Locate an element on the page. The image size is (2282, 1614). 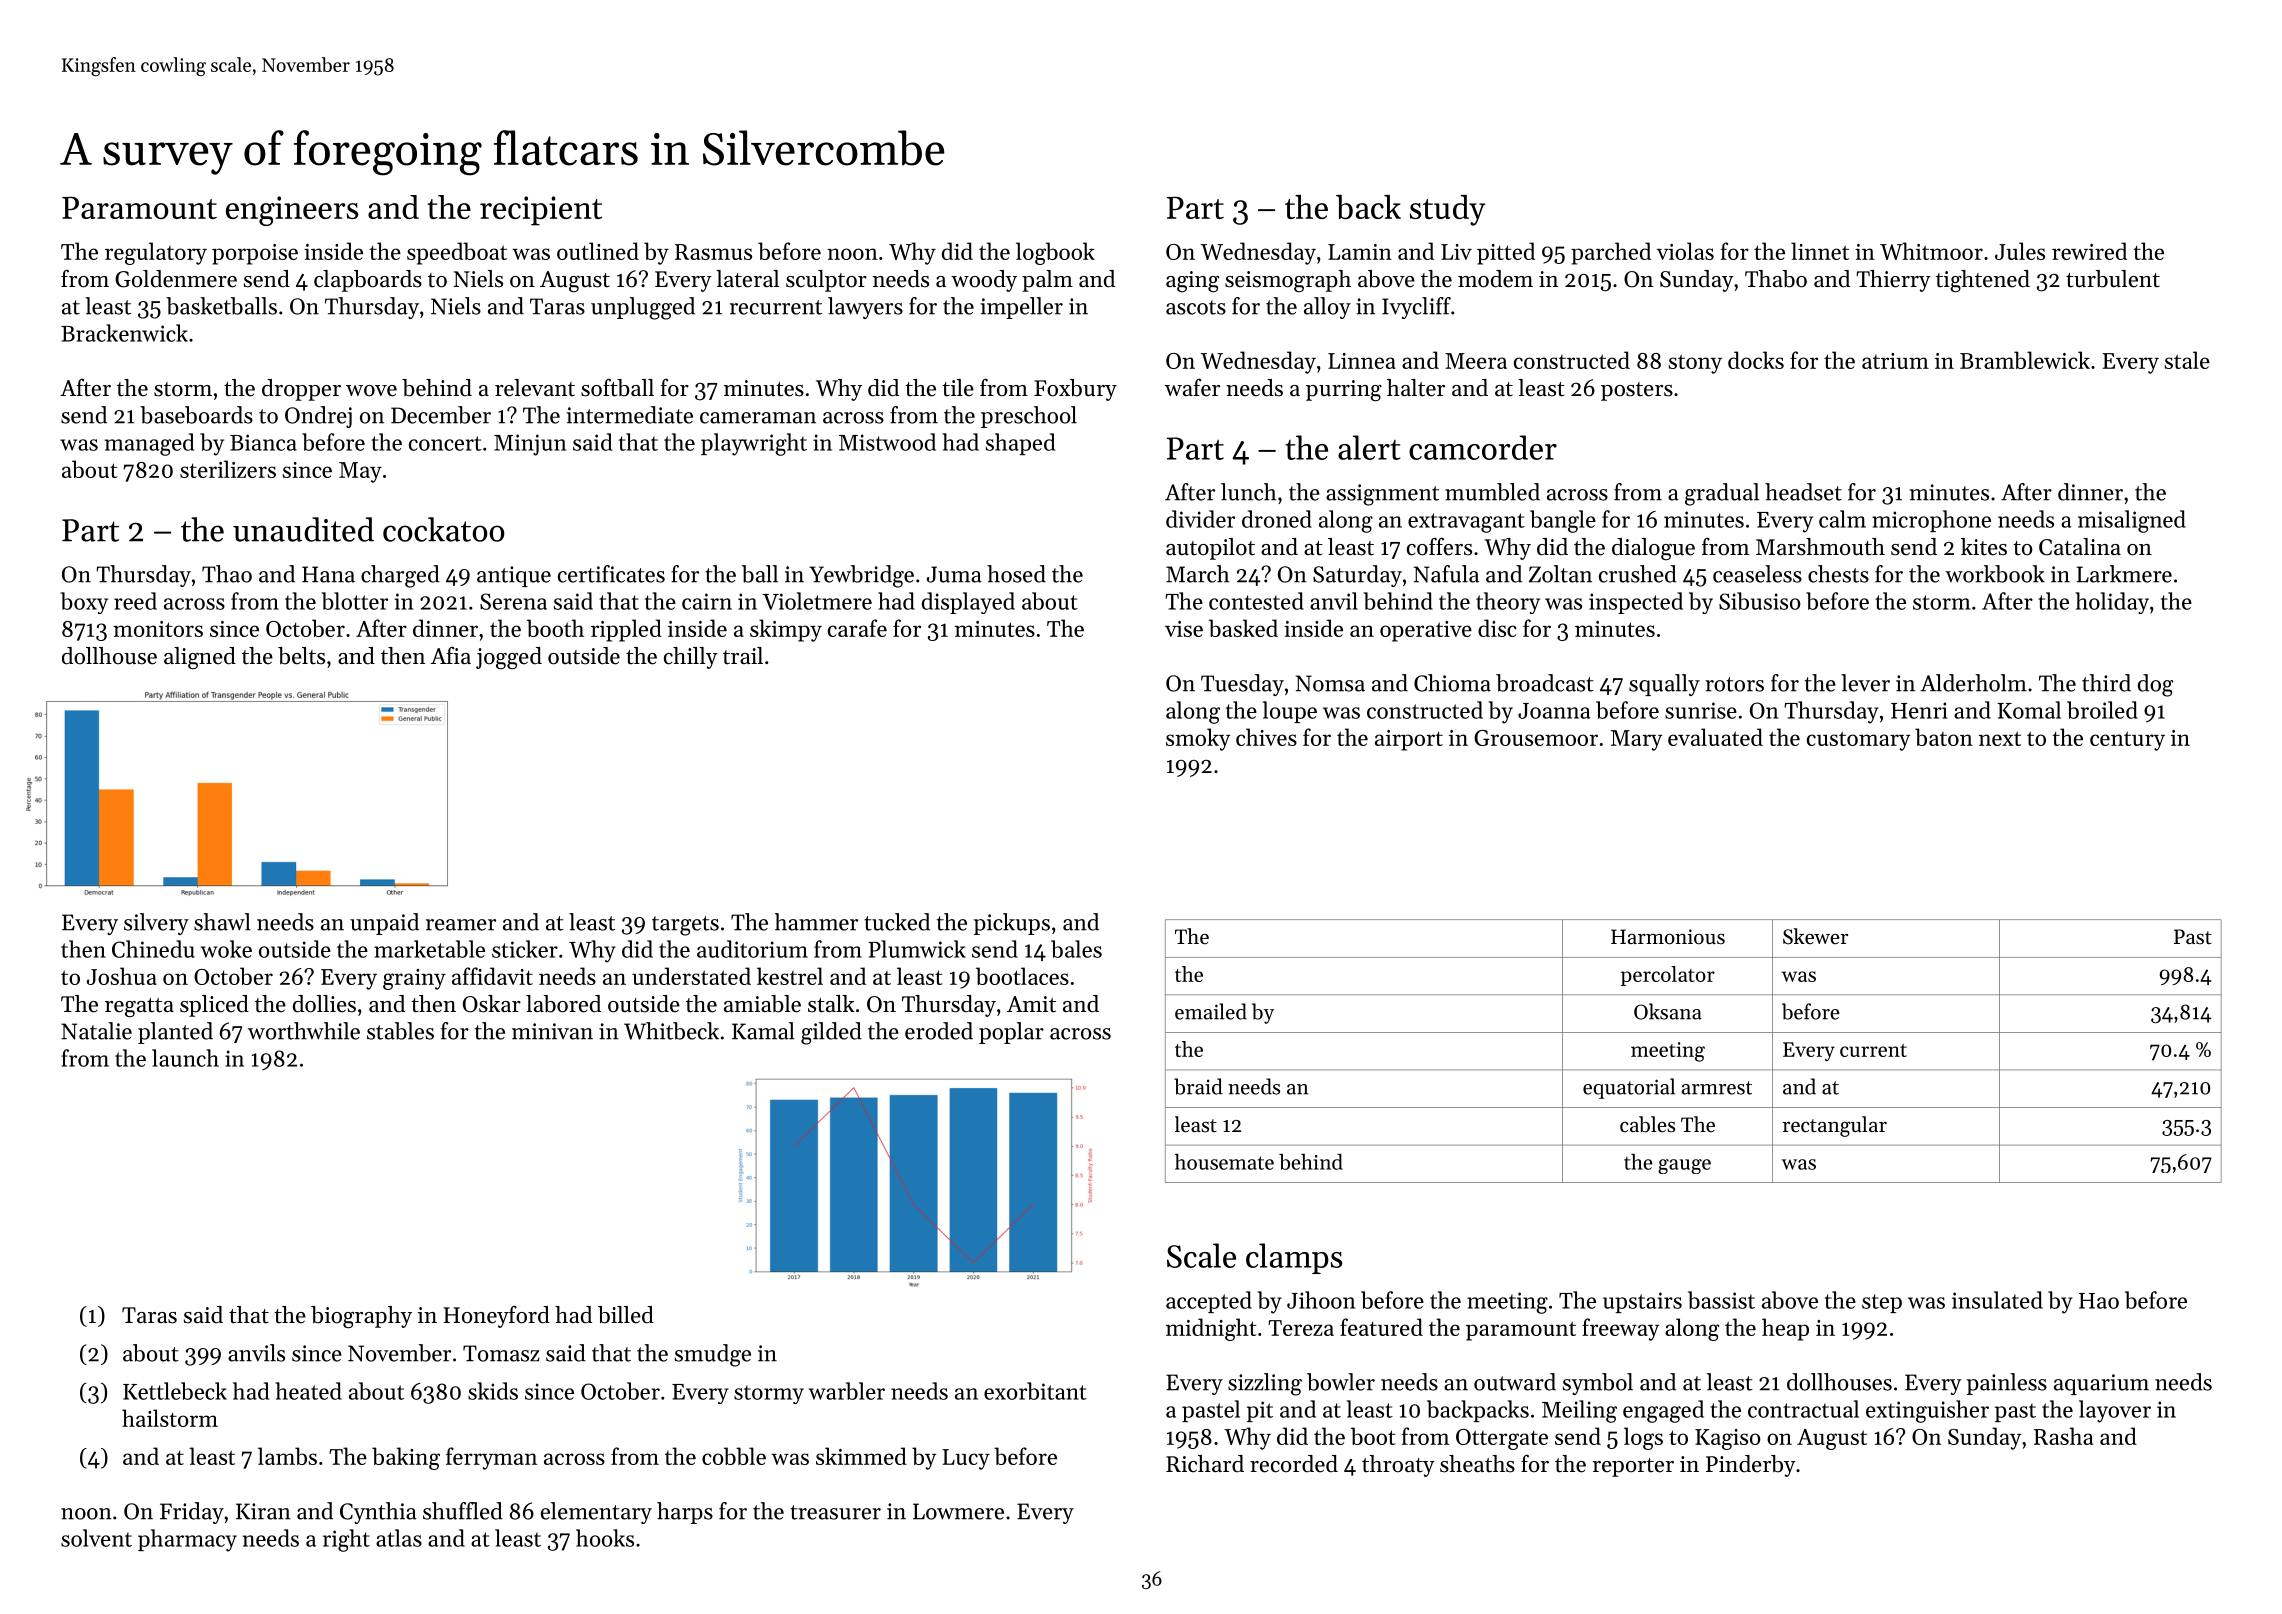
Jihoon is located at coordinates (1321, 1300).
